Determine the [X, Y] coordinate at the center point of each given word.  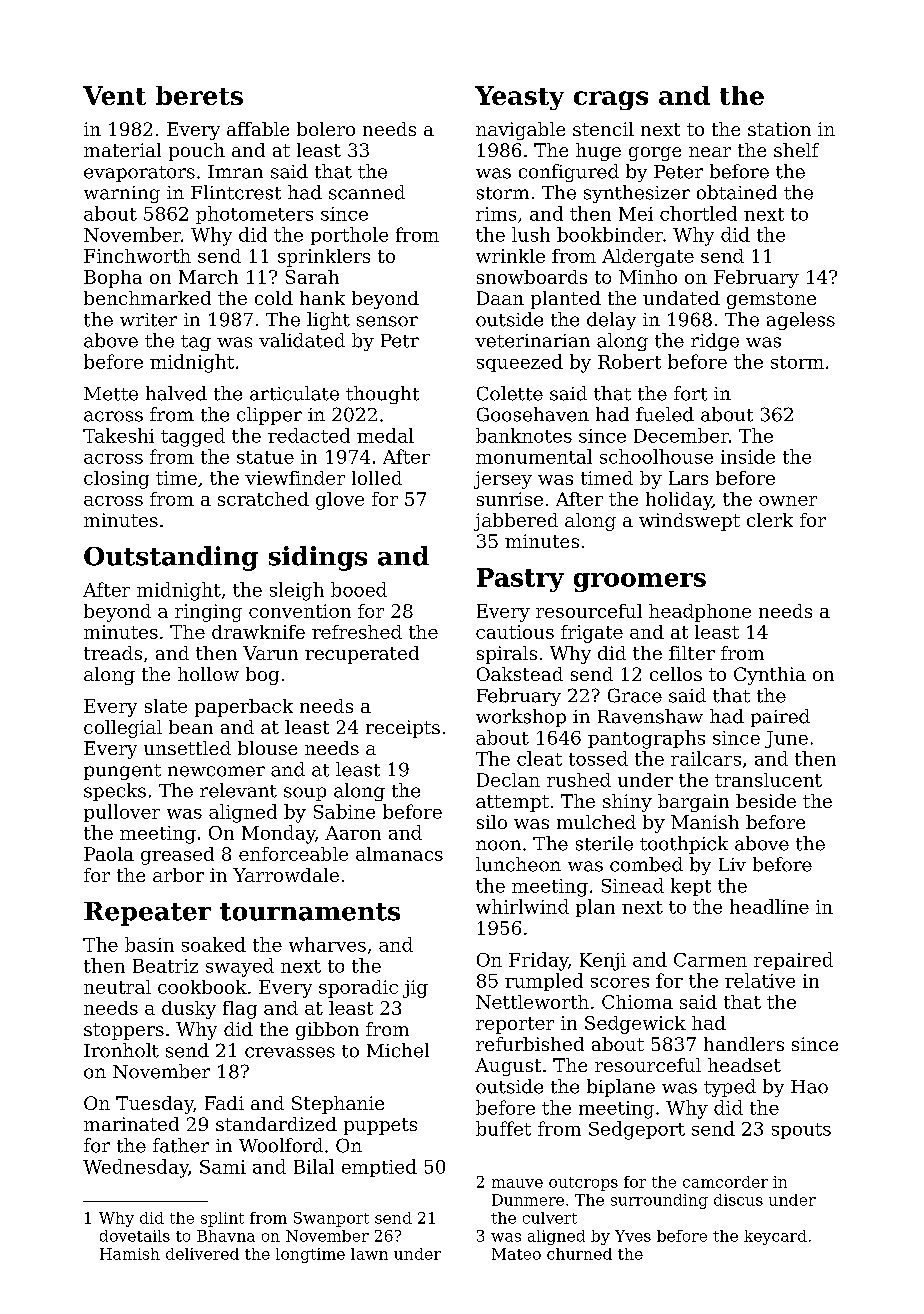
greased [177, 856]
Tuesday [154, 1105]
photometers [254, 215]
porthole [349, 236]
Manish [705, 822]
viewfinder [295, 478]
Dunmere [528, 1200]
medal [385, 435]
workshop [521, 718]
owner [788, 501]
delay [611, 321]
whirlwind [522, 906]
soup [305, 794]
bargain [693, 803]
